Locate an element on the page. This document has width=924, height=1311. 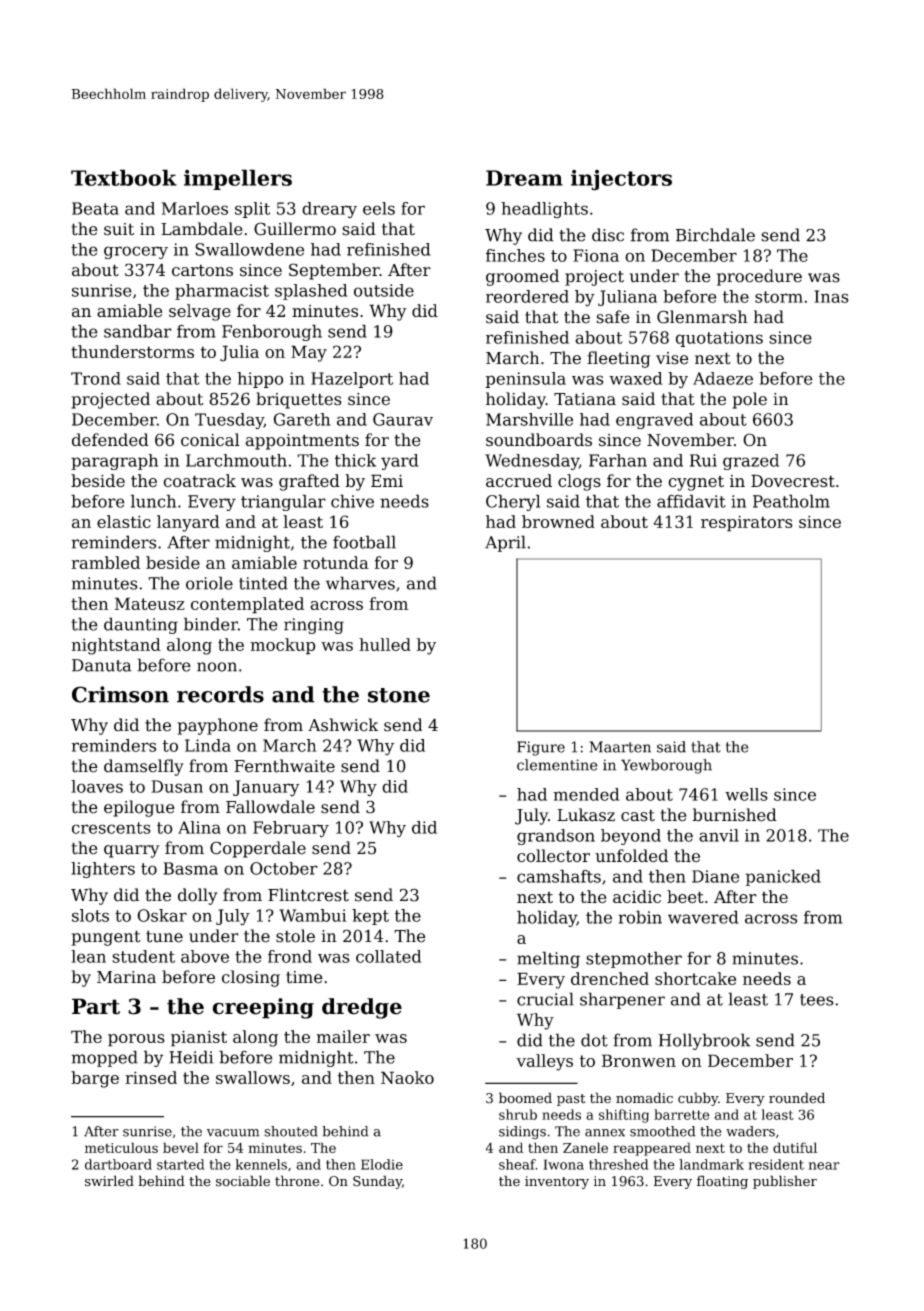
Maarten is located at coordinates (620, 747).
